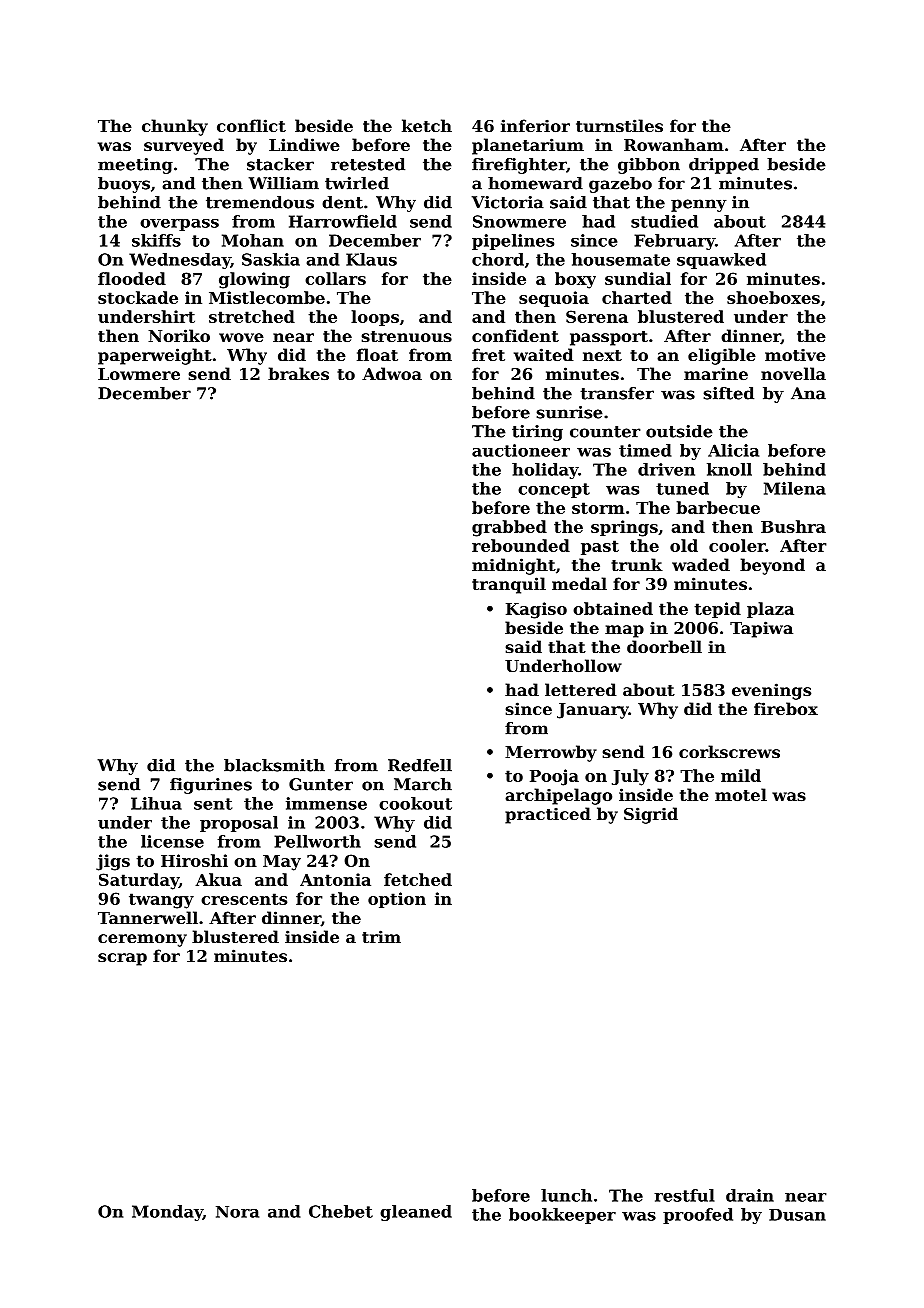 The width and height of the page is (924, 1308). I want to click on Mohan, so click(253, 240).
